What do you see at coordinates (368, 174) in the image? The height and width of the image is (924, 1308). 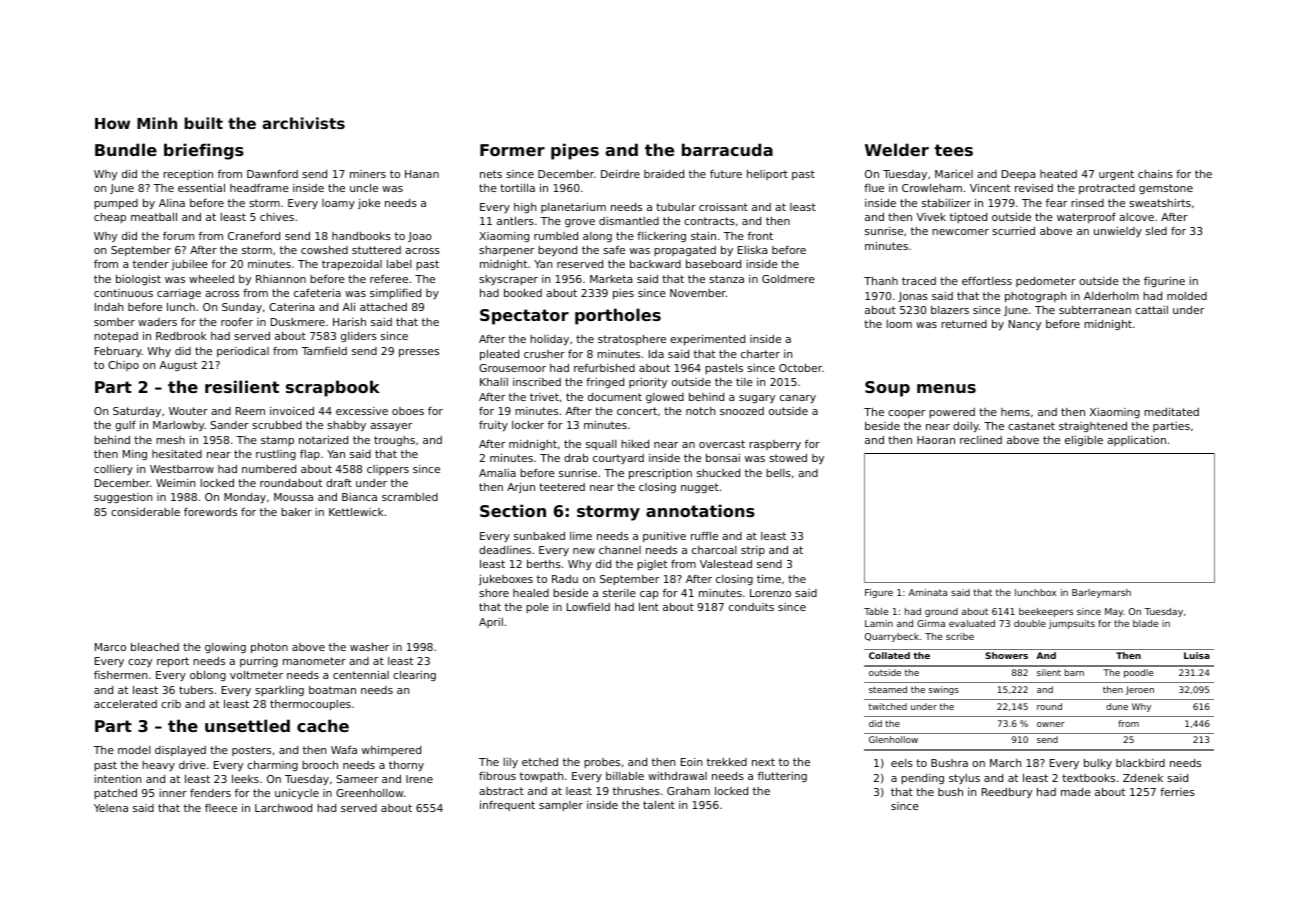 I see `miners` at bounding box center [368, 174].
